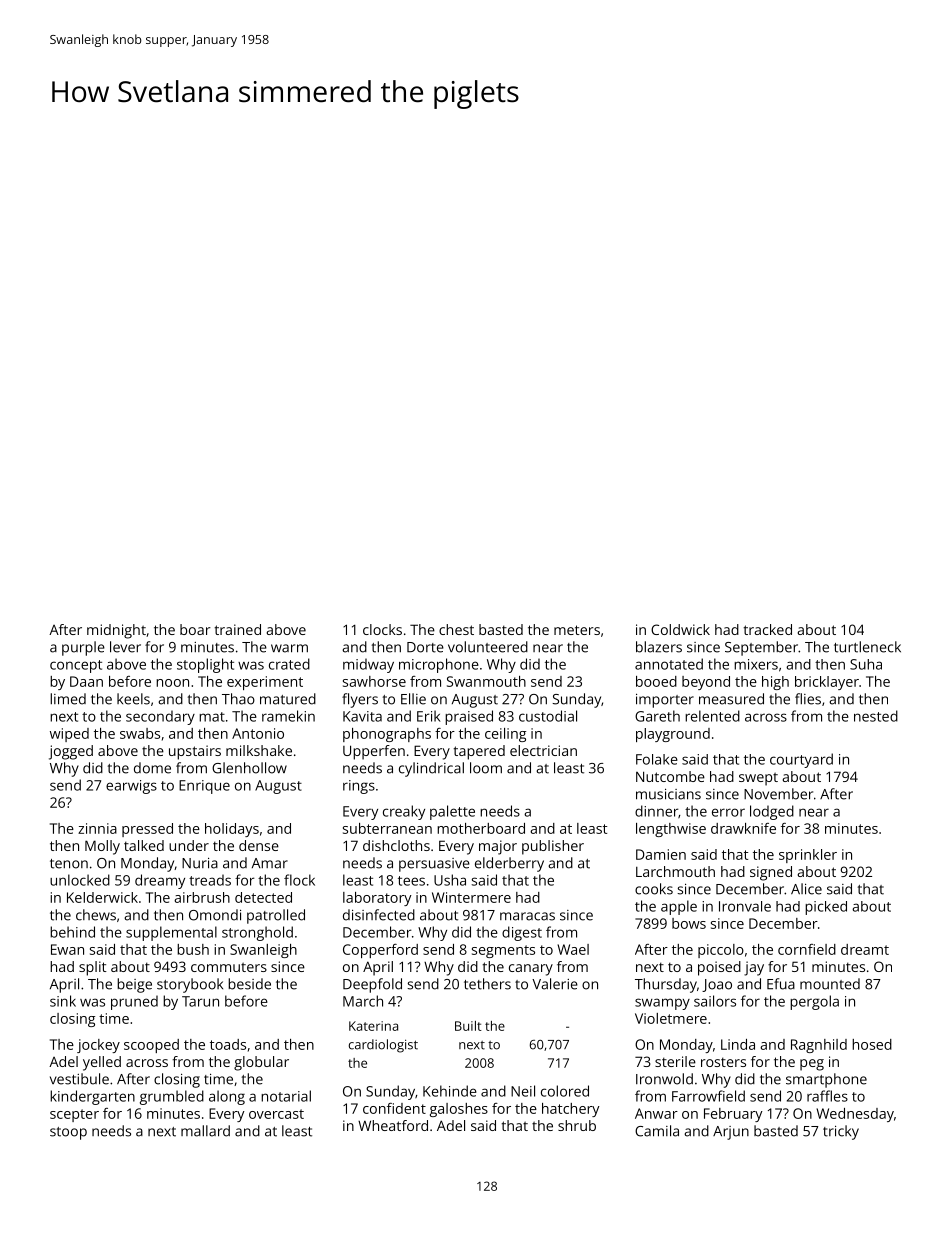  What do you see at coordinates (289, 648) in the document?
I see `warm` at bounding box center [289, 648].
